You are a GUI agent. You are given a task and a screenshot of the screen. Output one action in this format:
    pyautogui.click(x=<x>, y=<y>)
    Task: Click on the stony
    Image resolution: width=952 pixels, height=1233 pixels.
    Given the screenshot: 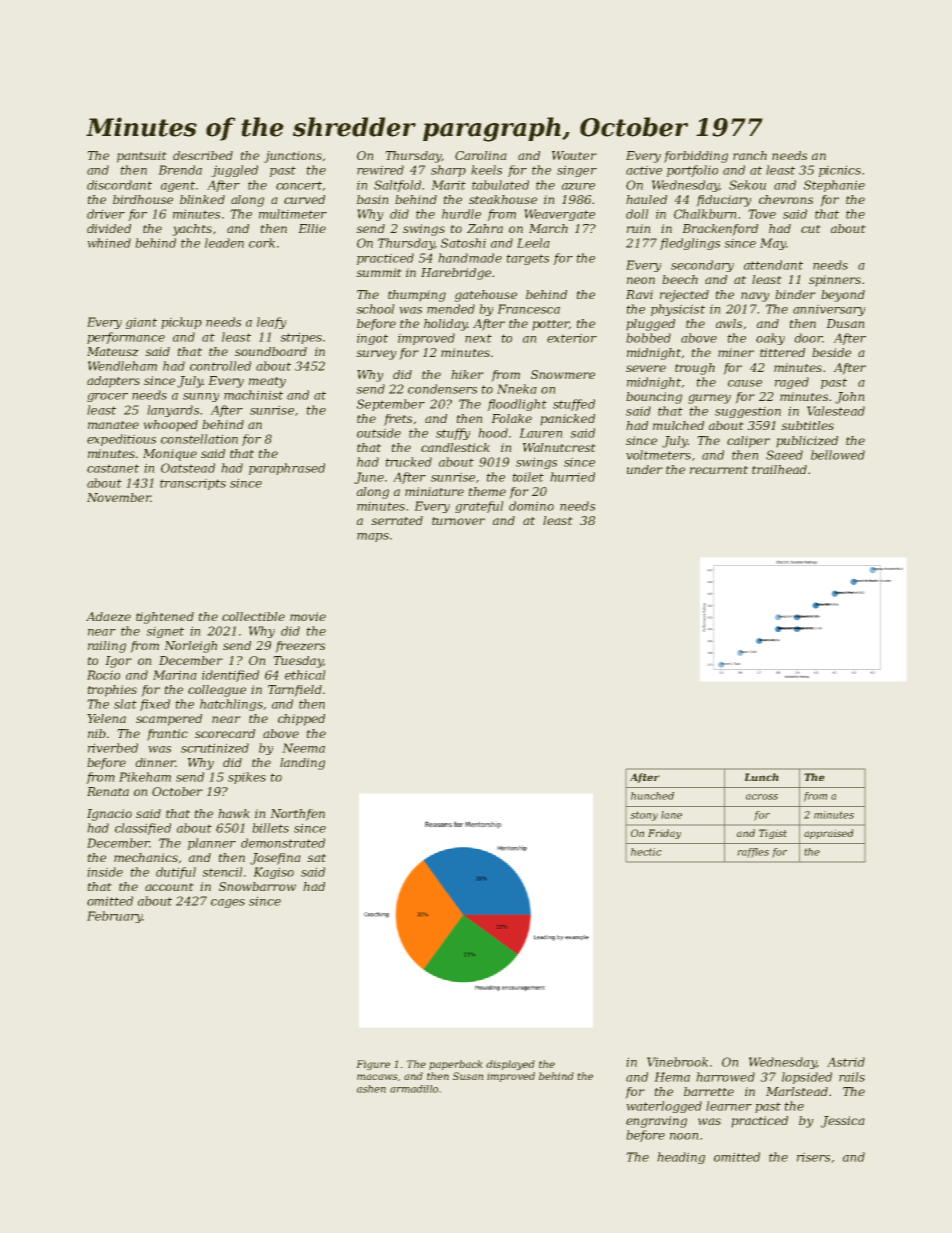 What is the action you would take?
    pyautogui.click(x=644, y=816)
